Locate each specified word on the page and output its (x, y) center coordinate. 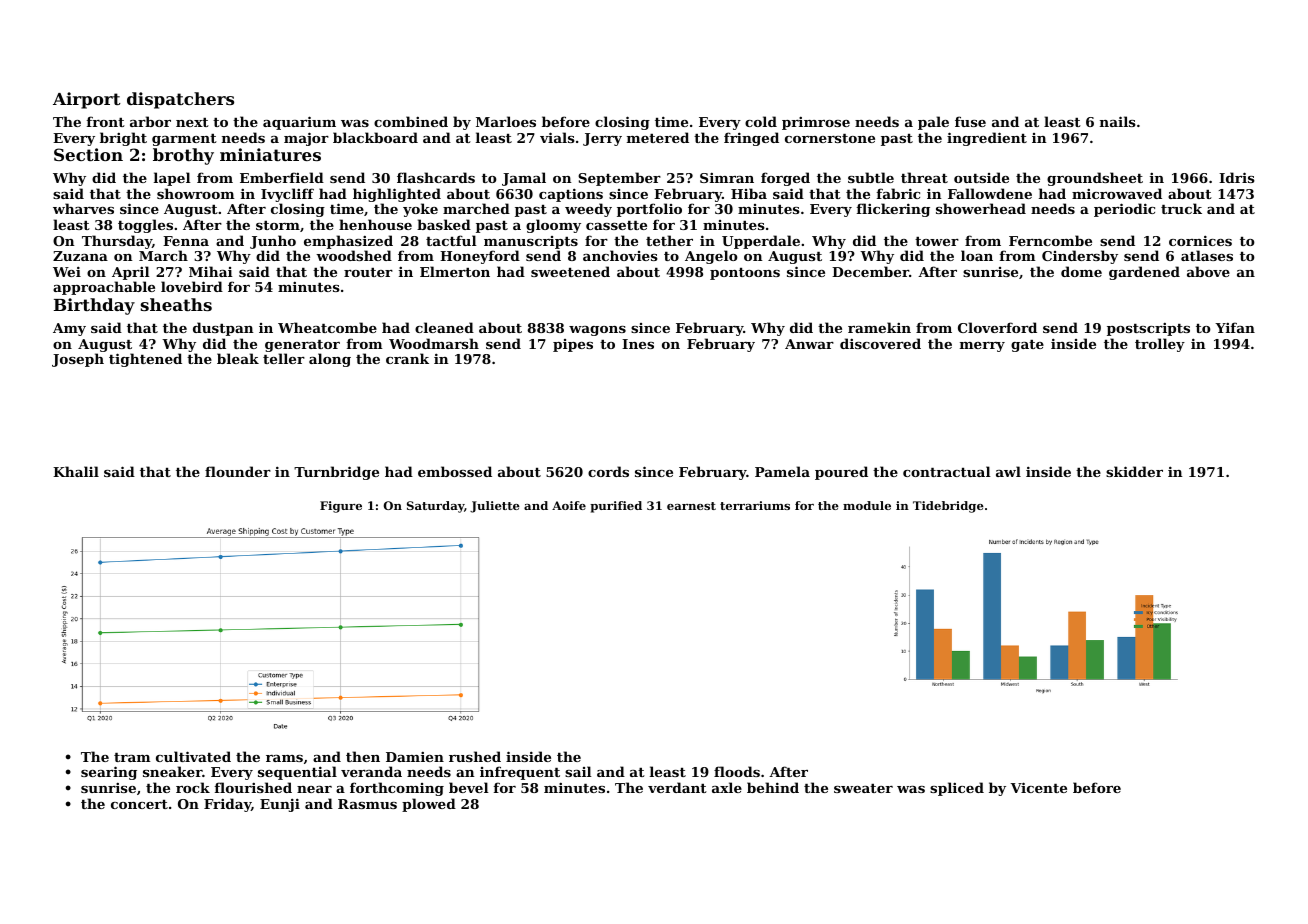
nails (1118, 121)
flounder (238, 471)
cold (761, 121)
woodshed (354, 255)
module (867, 505)
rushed (475, 756)
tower (937, 241)
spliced (957, 789)
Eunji (280, 805)
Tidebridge (948, 507)
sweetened (570, 271)
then (363, 756)
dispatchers (180, 100)
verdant (677, 787)
